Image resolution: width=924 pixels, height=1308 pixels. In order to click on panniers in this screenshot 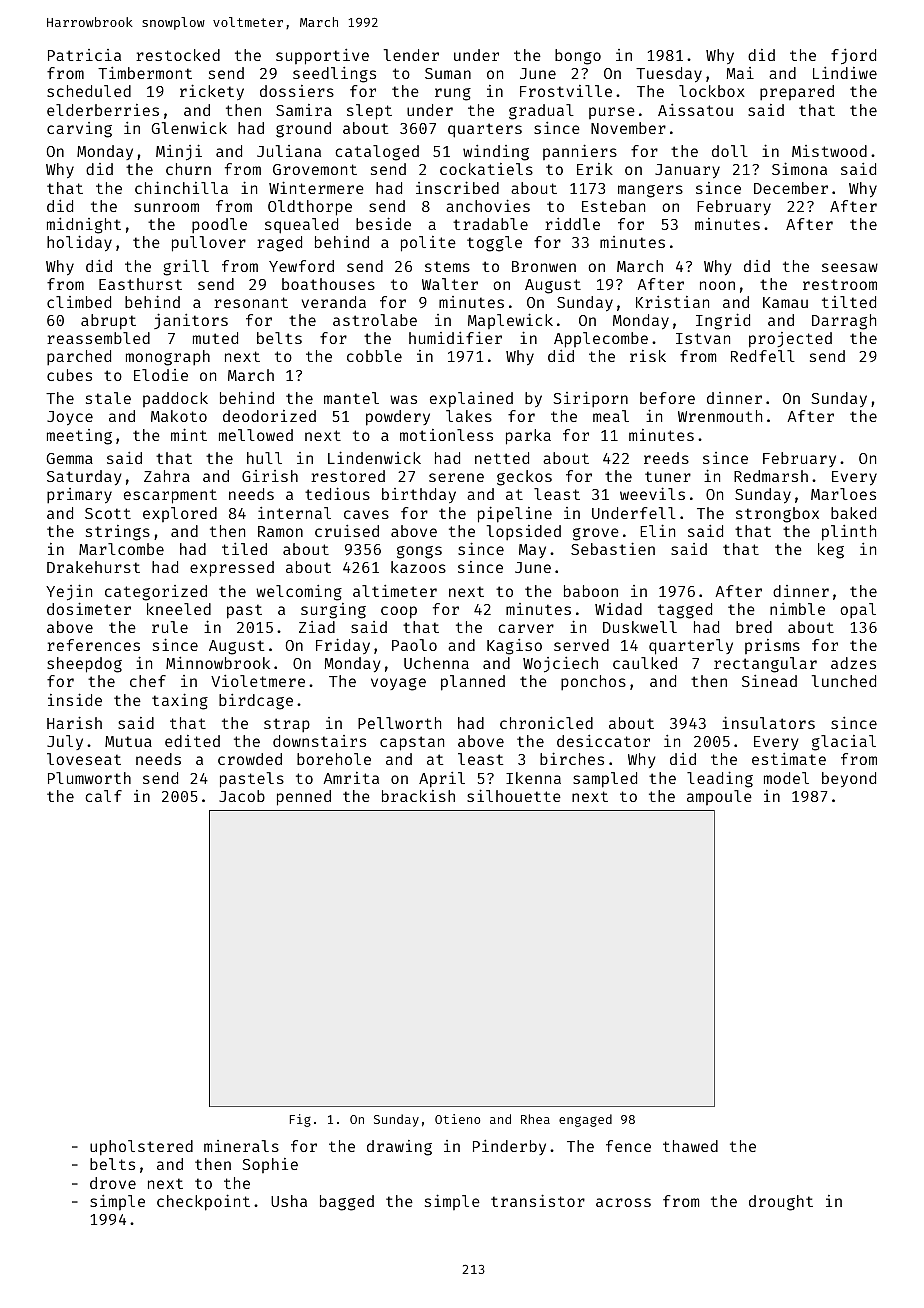, I will do `click(580, 152)`.
